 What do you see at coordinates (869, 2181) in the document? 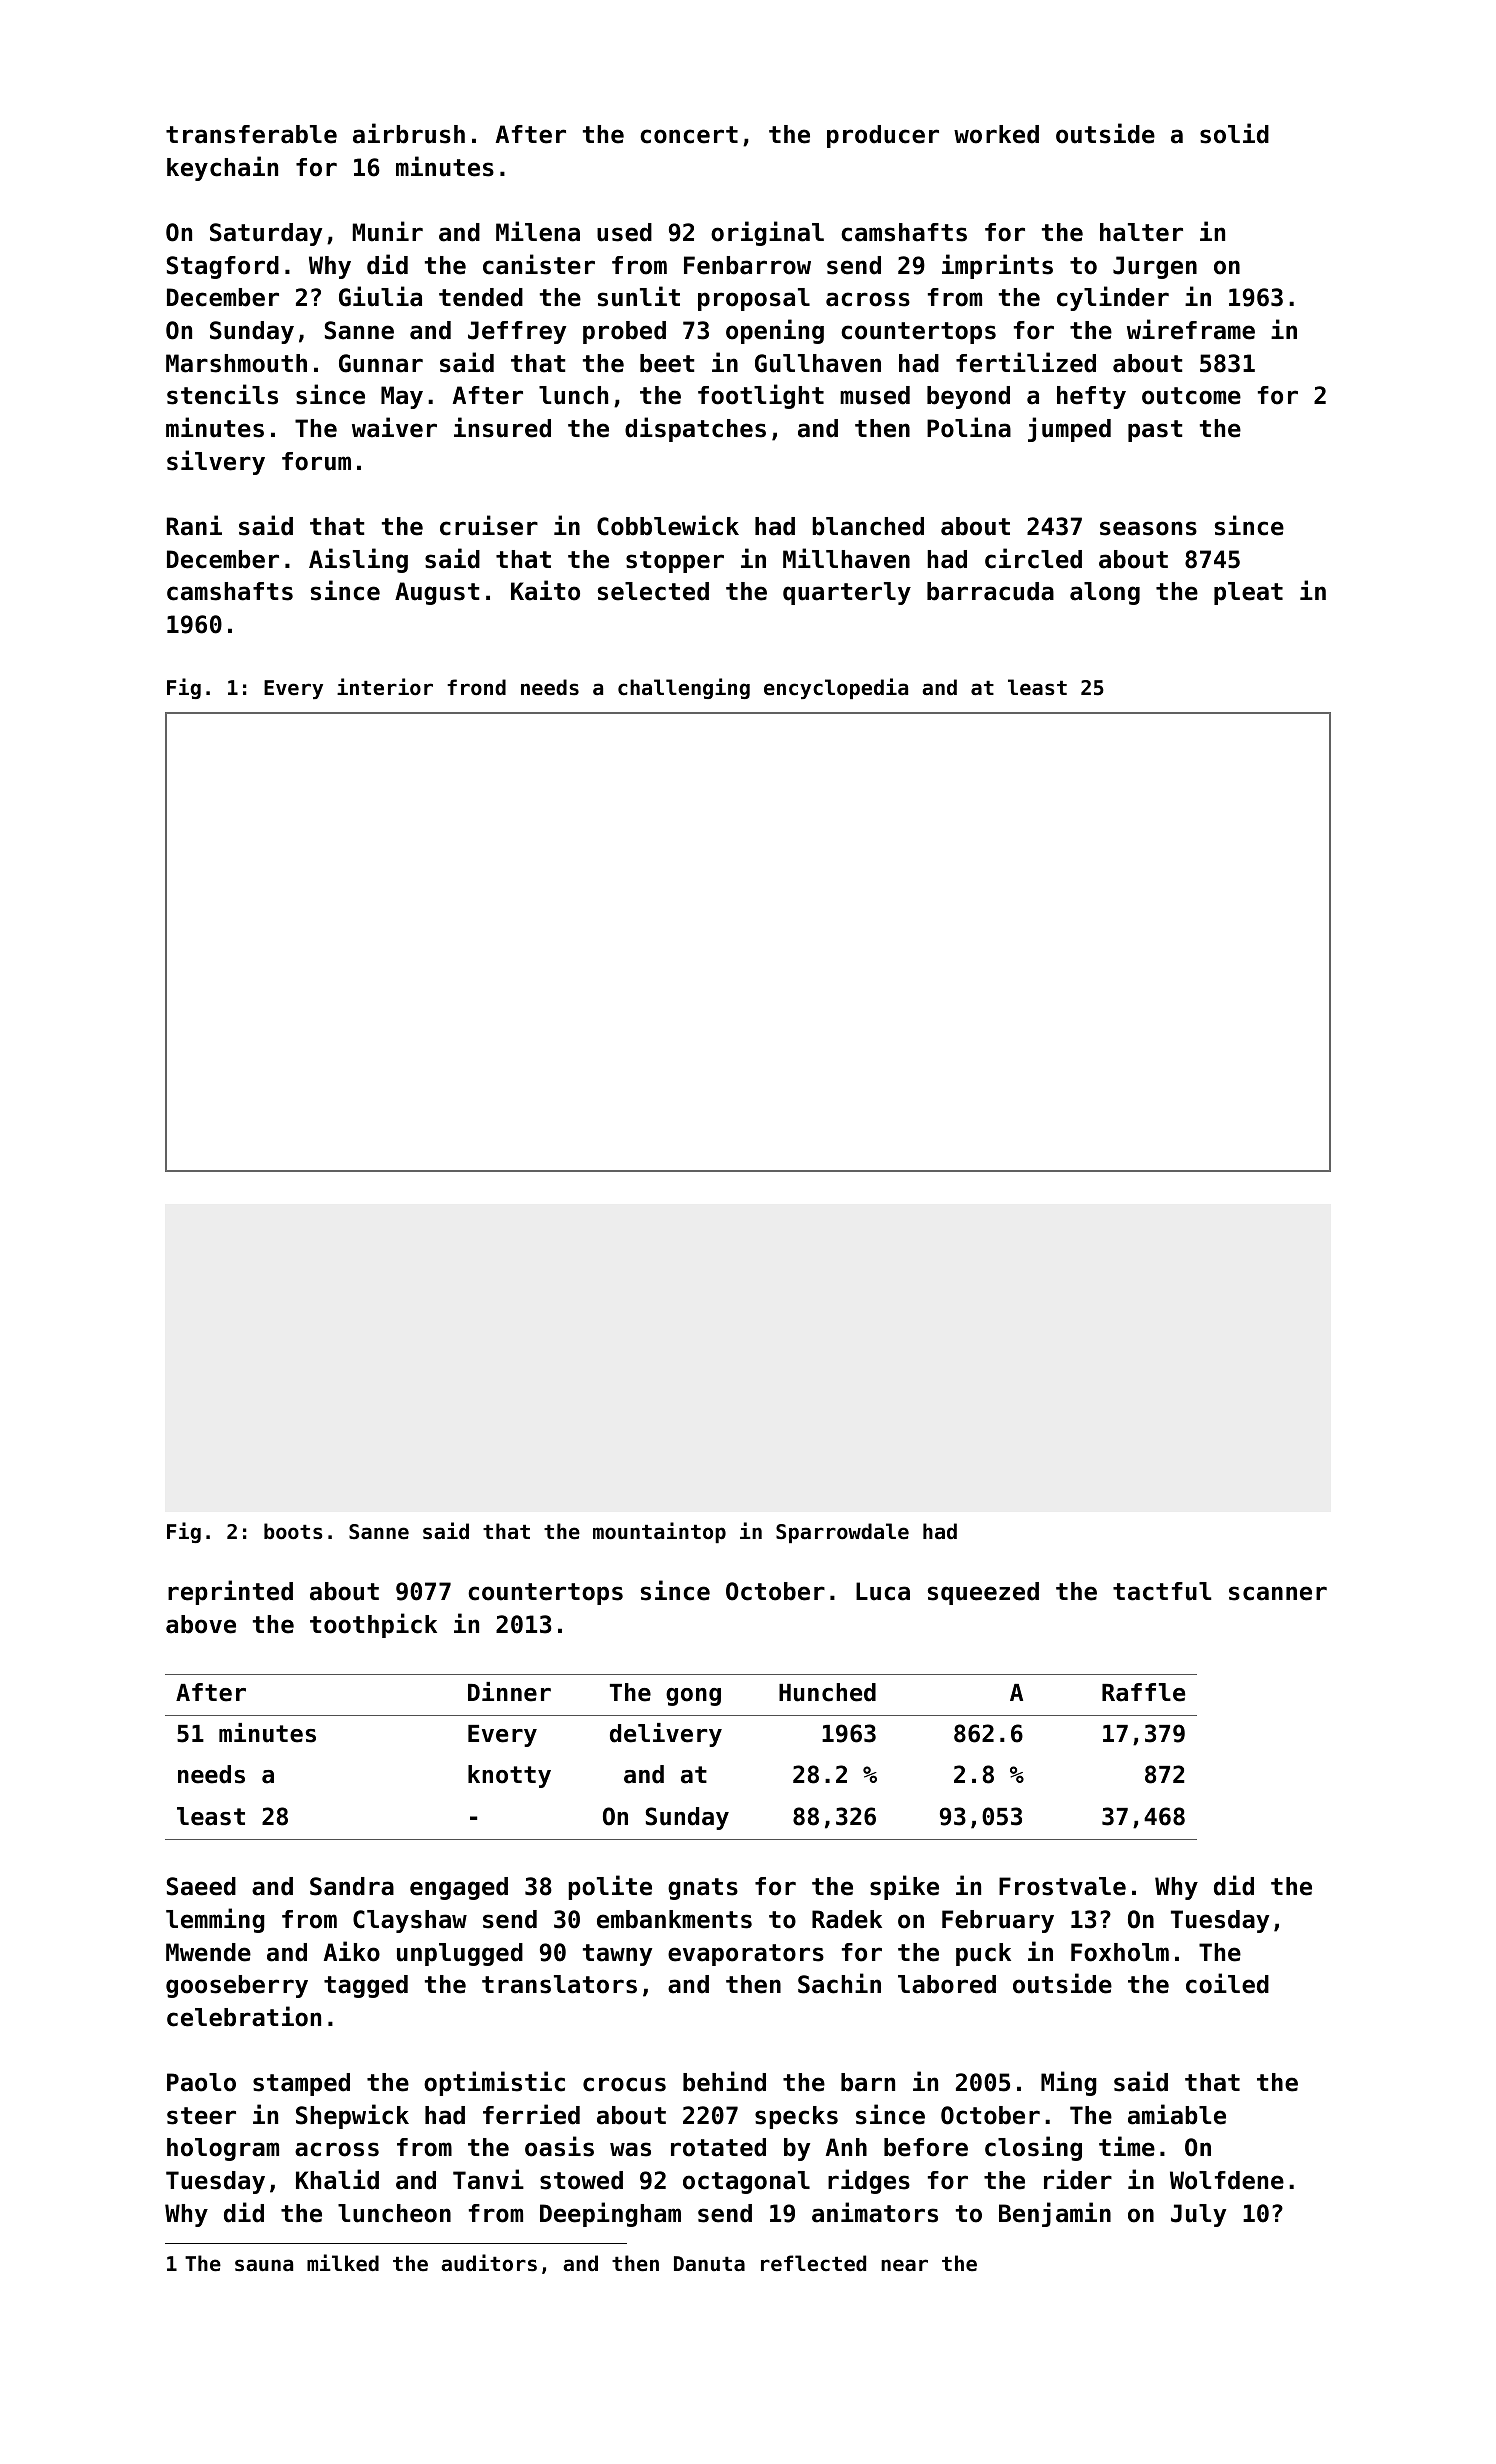
I see `ridges` at bounding box center [869, 2181].
